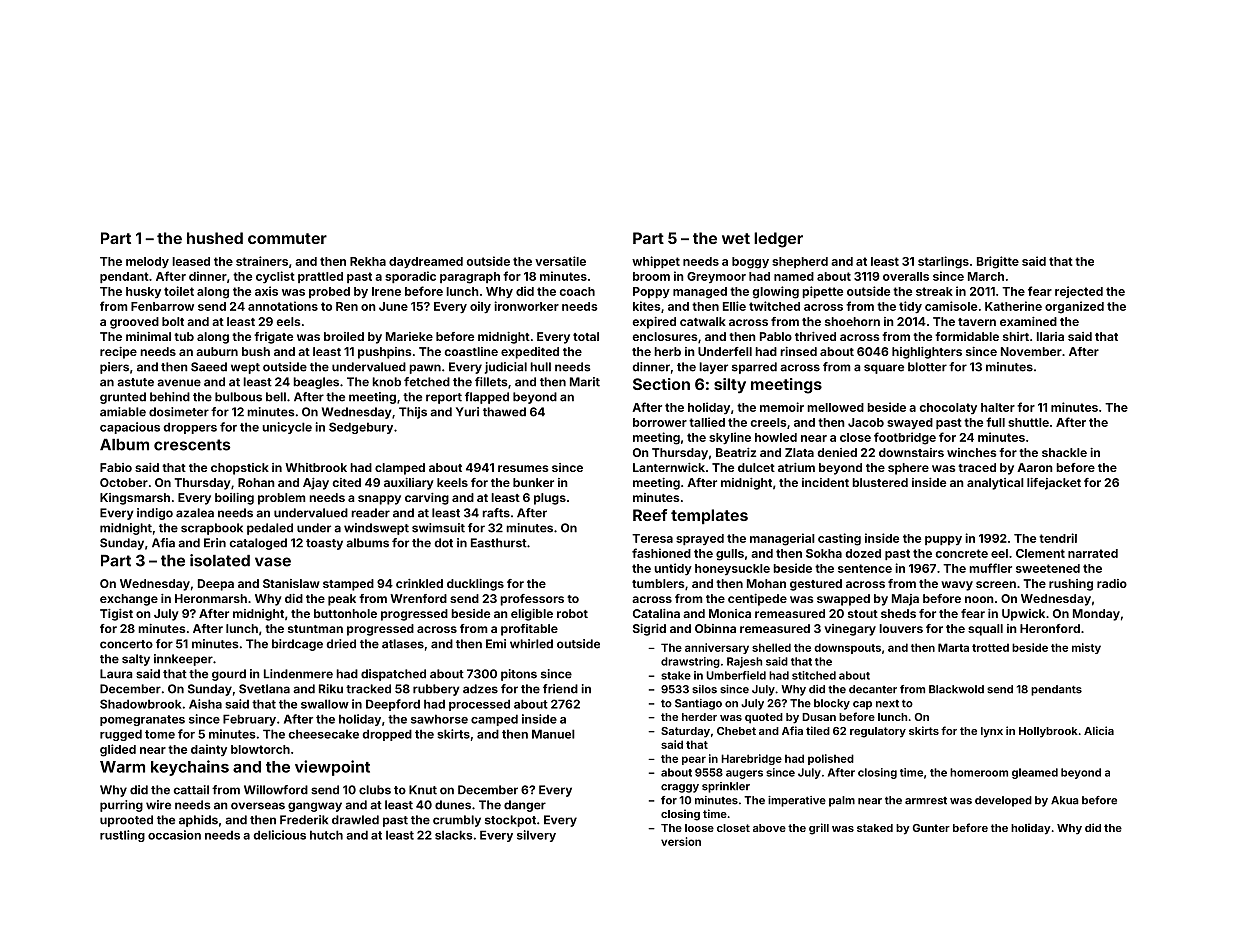 The width and height of the page is (1233, 952). I want to click on problem, so click(282, 499).
